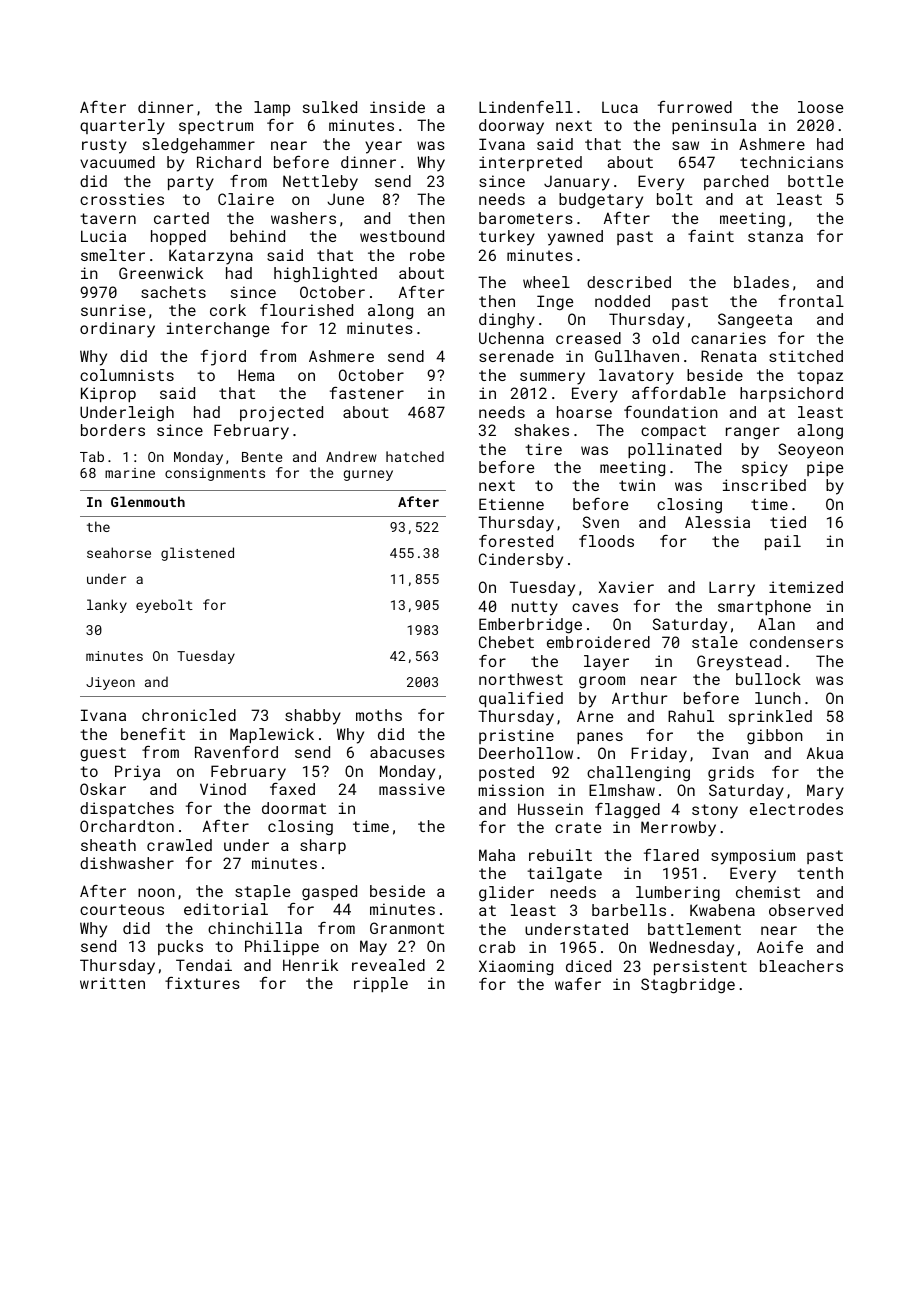 The height and width of the image is (1308, 924). What do you see at coordinates (112, 983) in the image?
I see `written` at bounding box center [112, 983].
